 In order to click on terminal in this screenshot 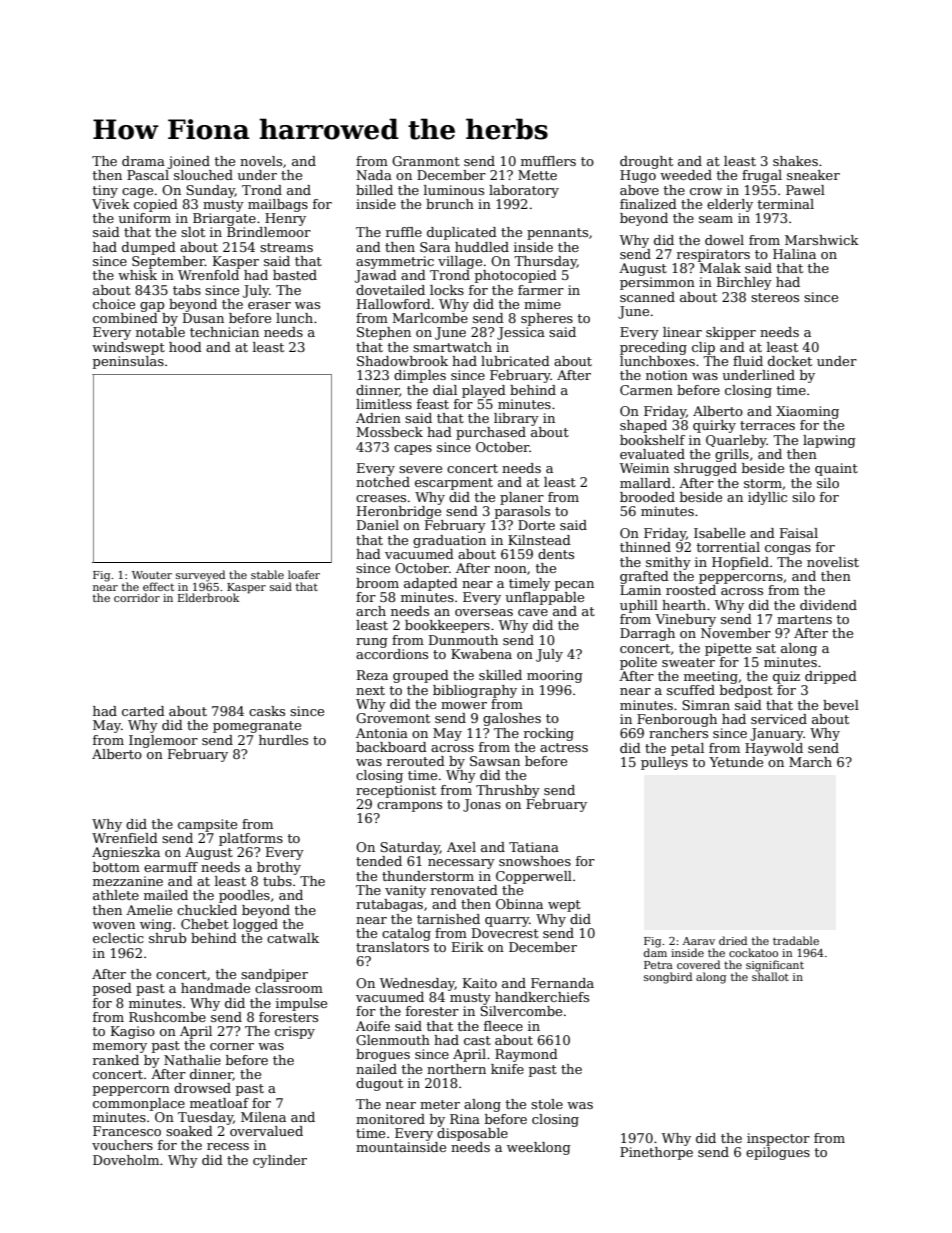, I will do `click(786, 204)`.
